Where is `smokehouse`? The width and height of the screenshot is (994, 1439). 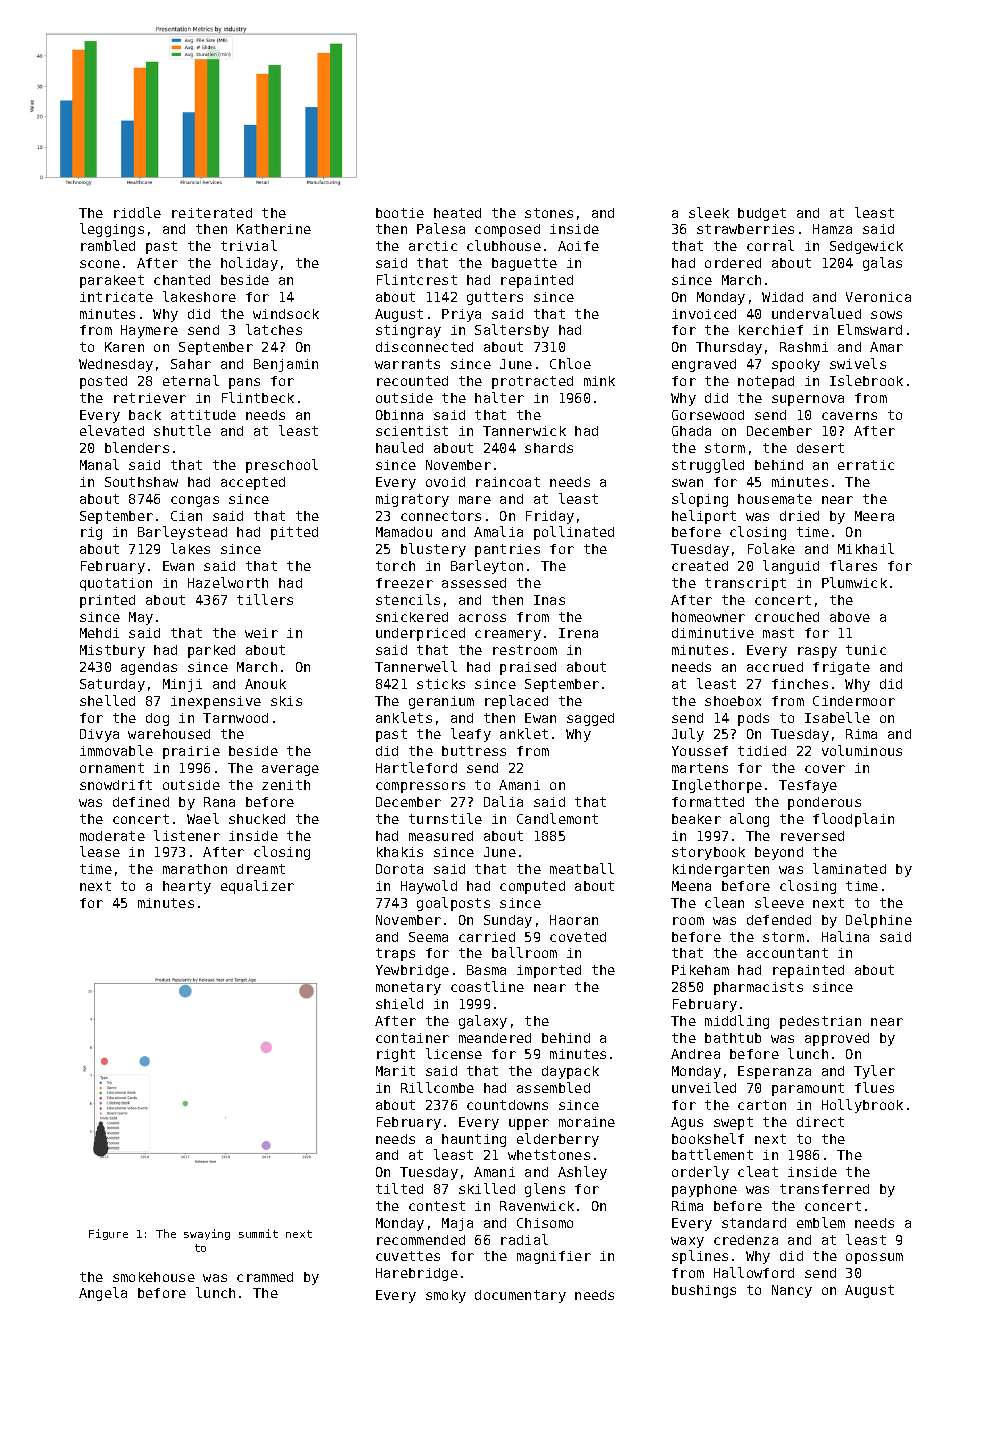 smokehouse is located at coordinates (154, 1277).
